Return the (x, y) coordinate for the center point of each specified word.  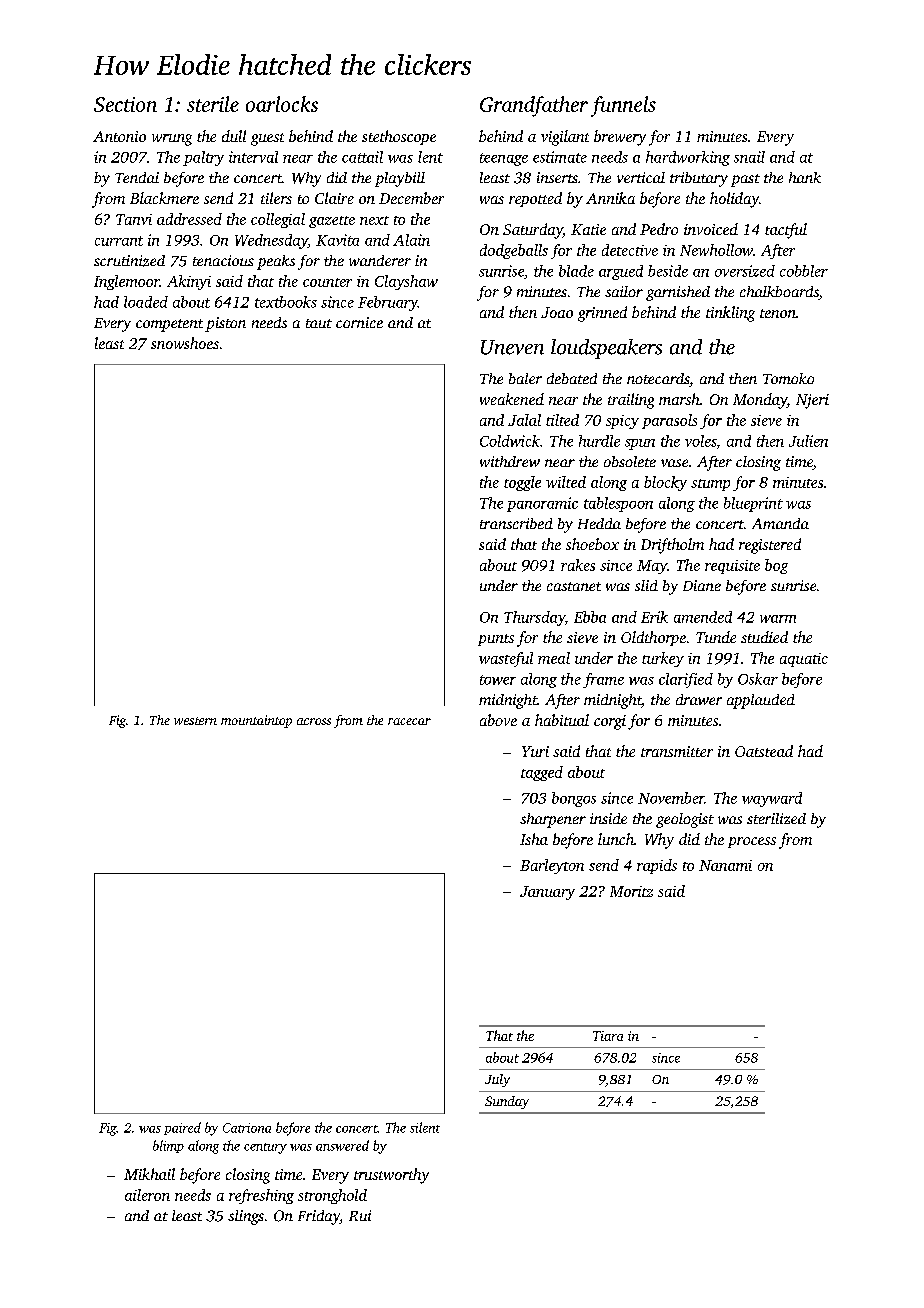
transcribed (516, 523)
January (547, 893)
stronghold (332, 1196)
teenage (504, 159)
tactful (786, 231)
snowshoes (185, 343)
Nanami (725, 865)
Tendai (137, 177)
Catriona (247, 1128)
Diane (702, 585)
